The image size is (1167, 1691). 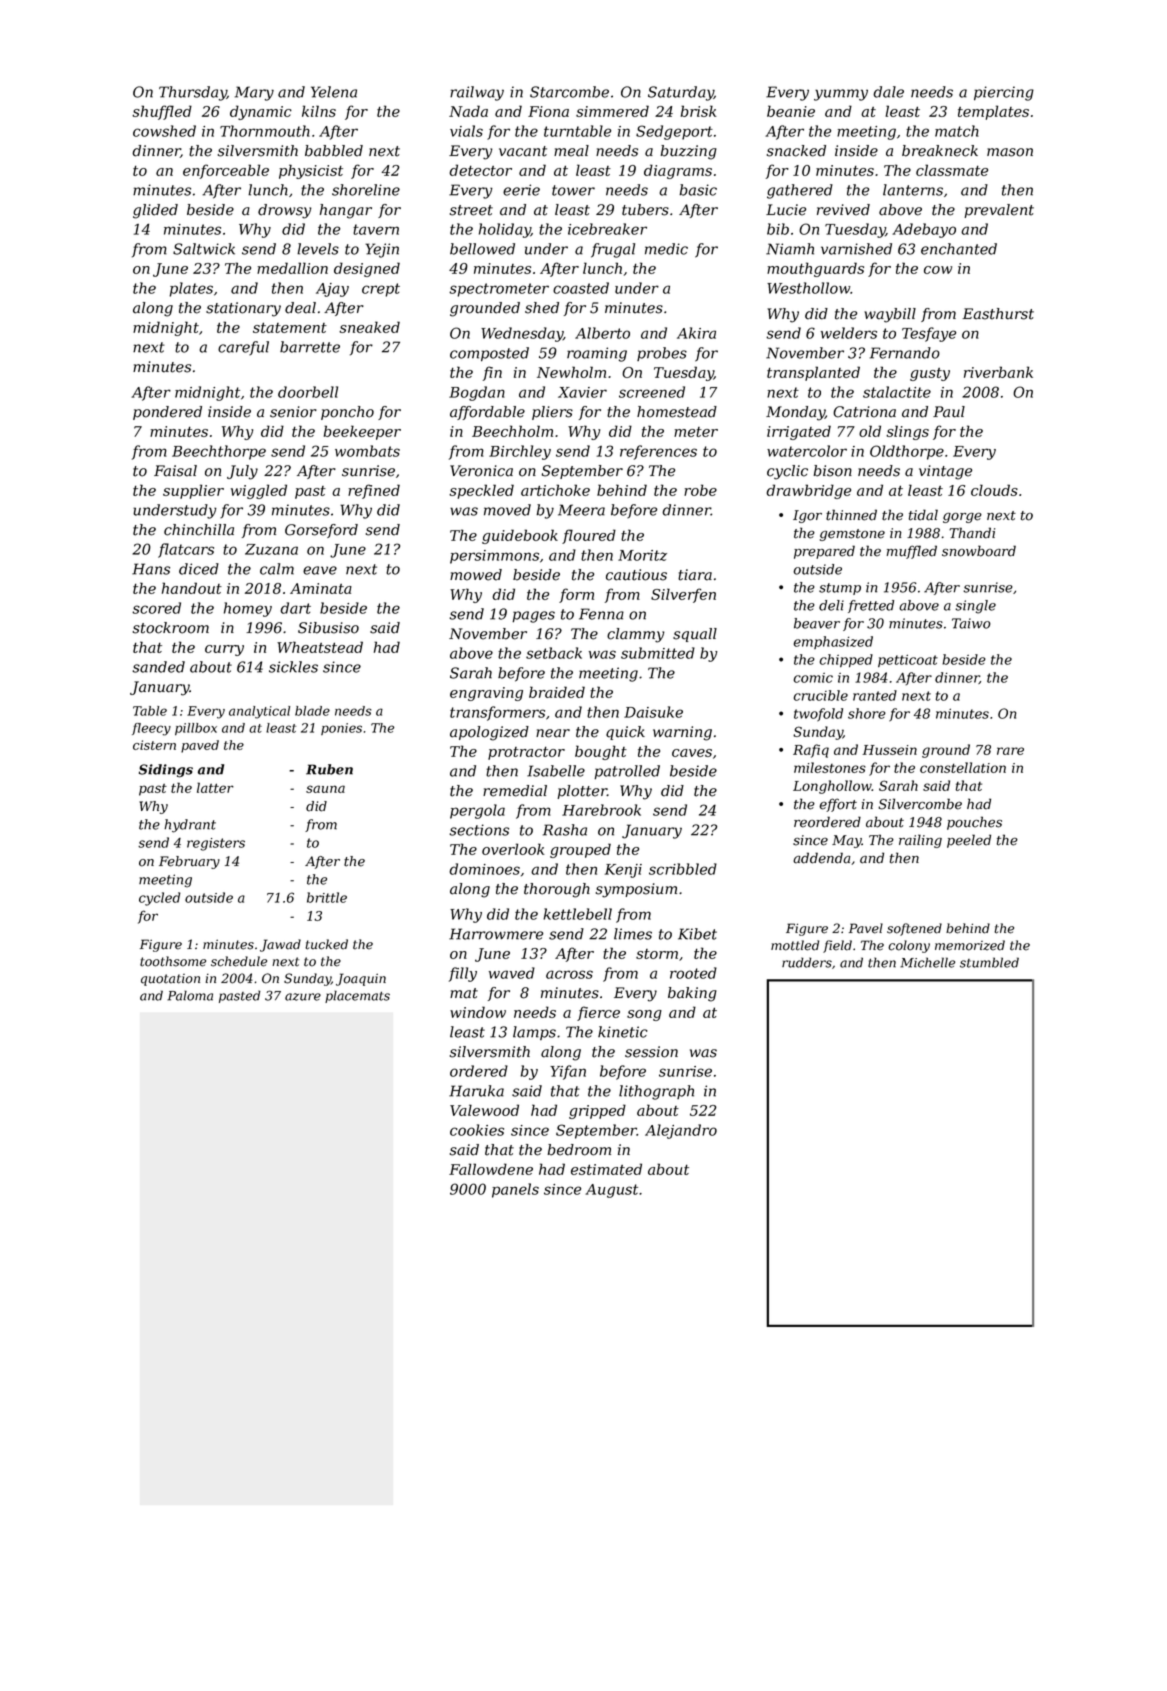 I want to click on pondered, so click(x=167, y=413).
